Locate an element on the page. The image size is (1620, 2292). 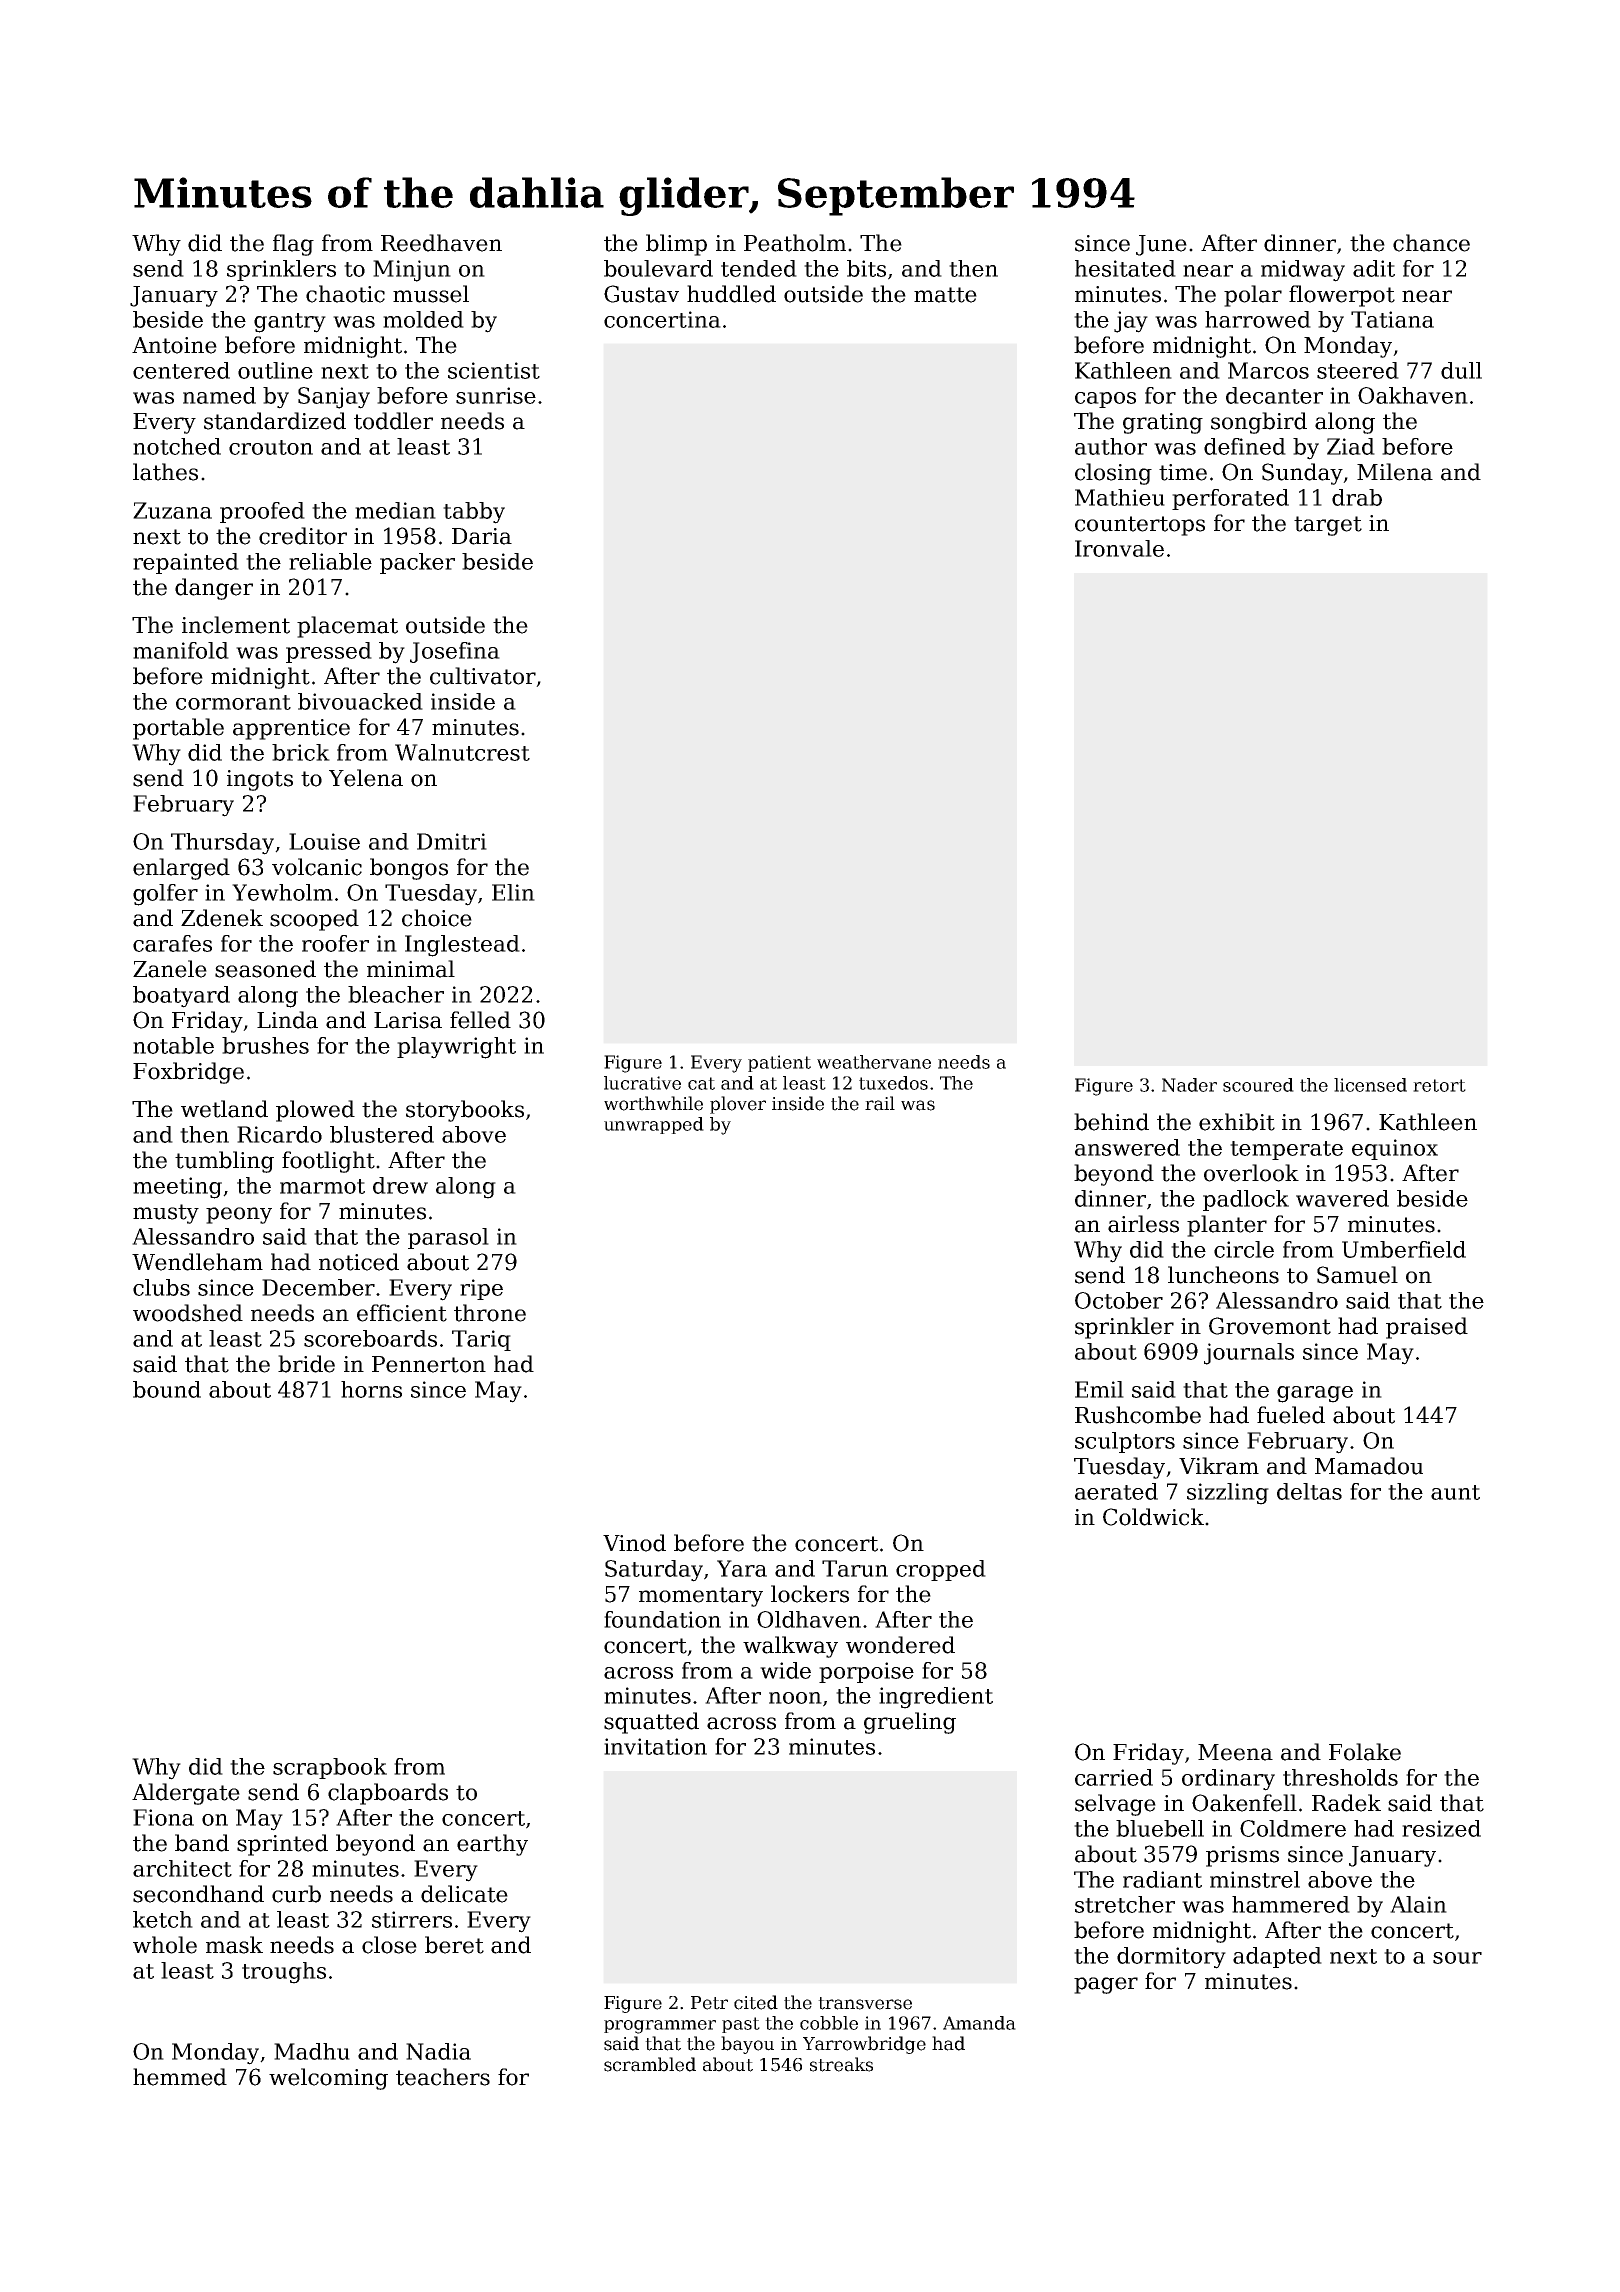
Yara is located at coordinates (742, 1568).
